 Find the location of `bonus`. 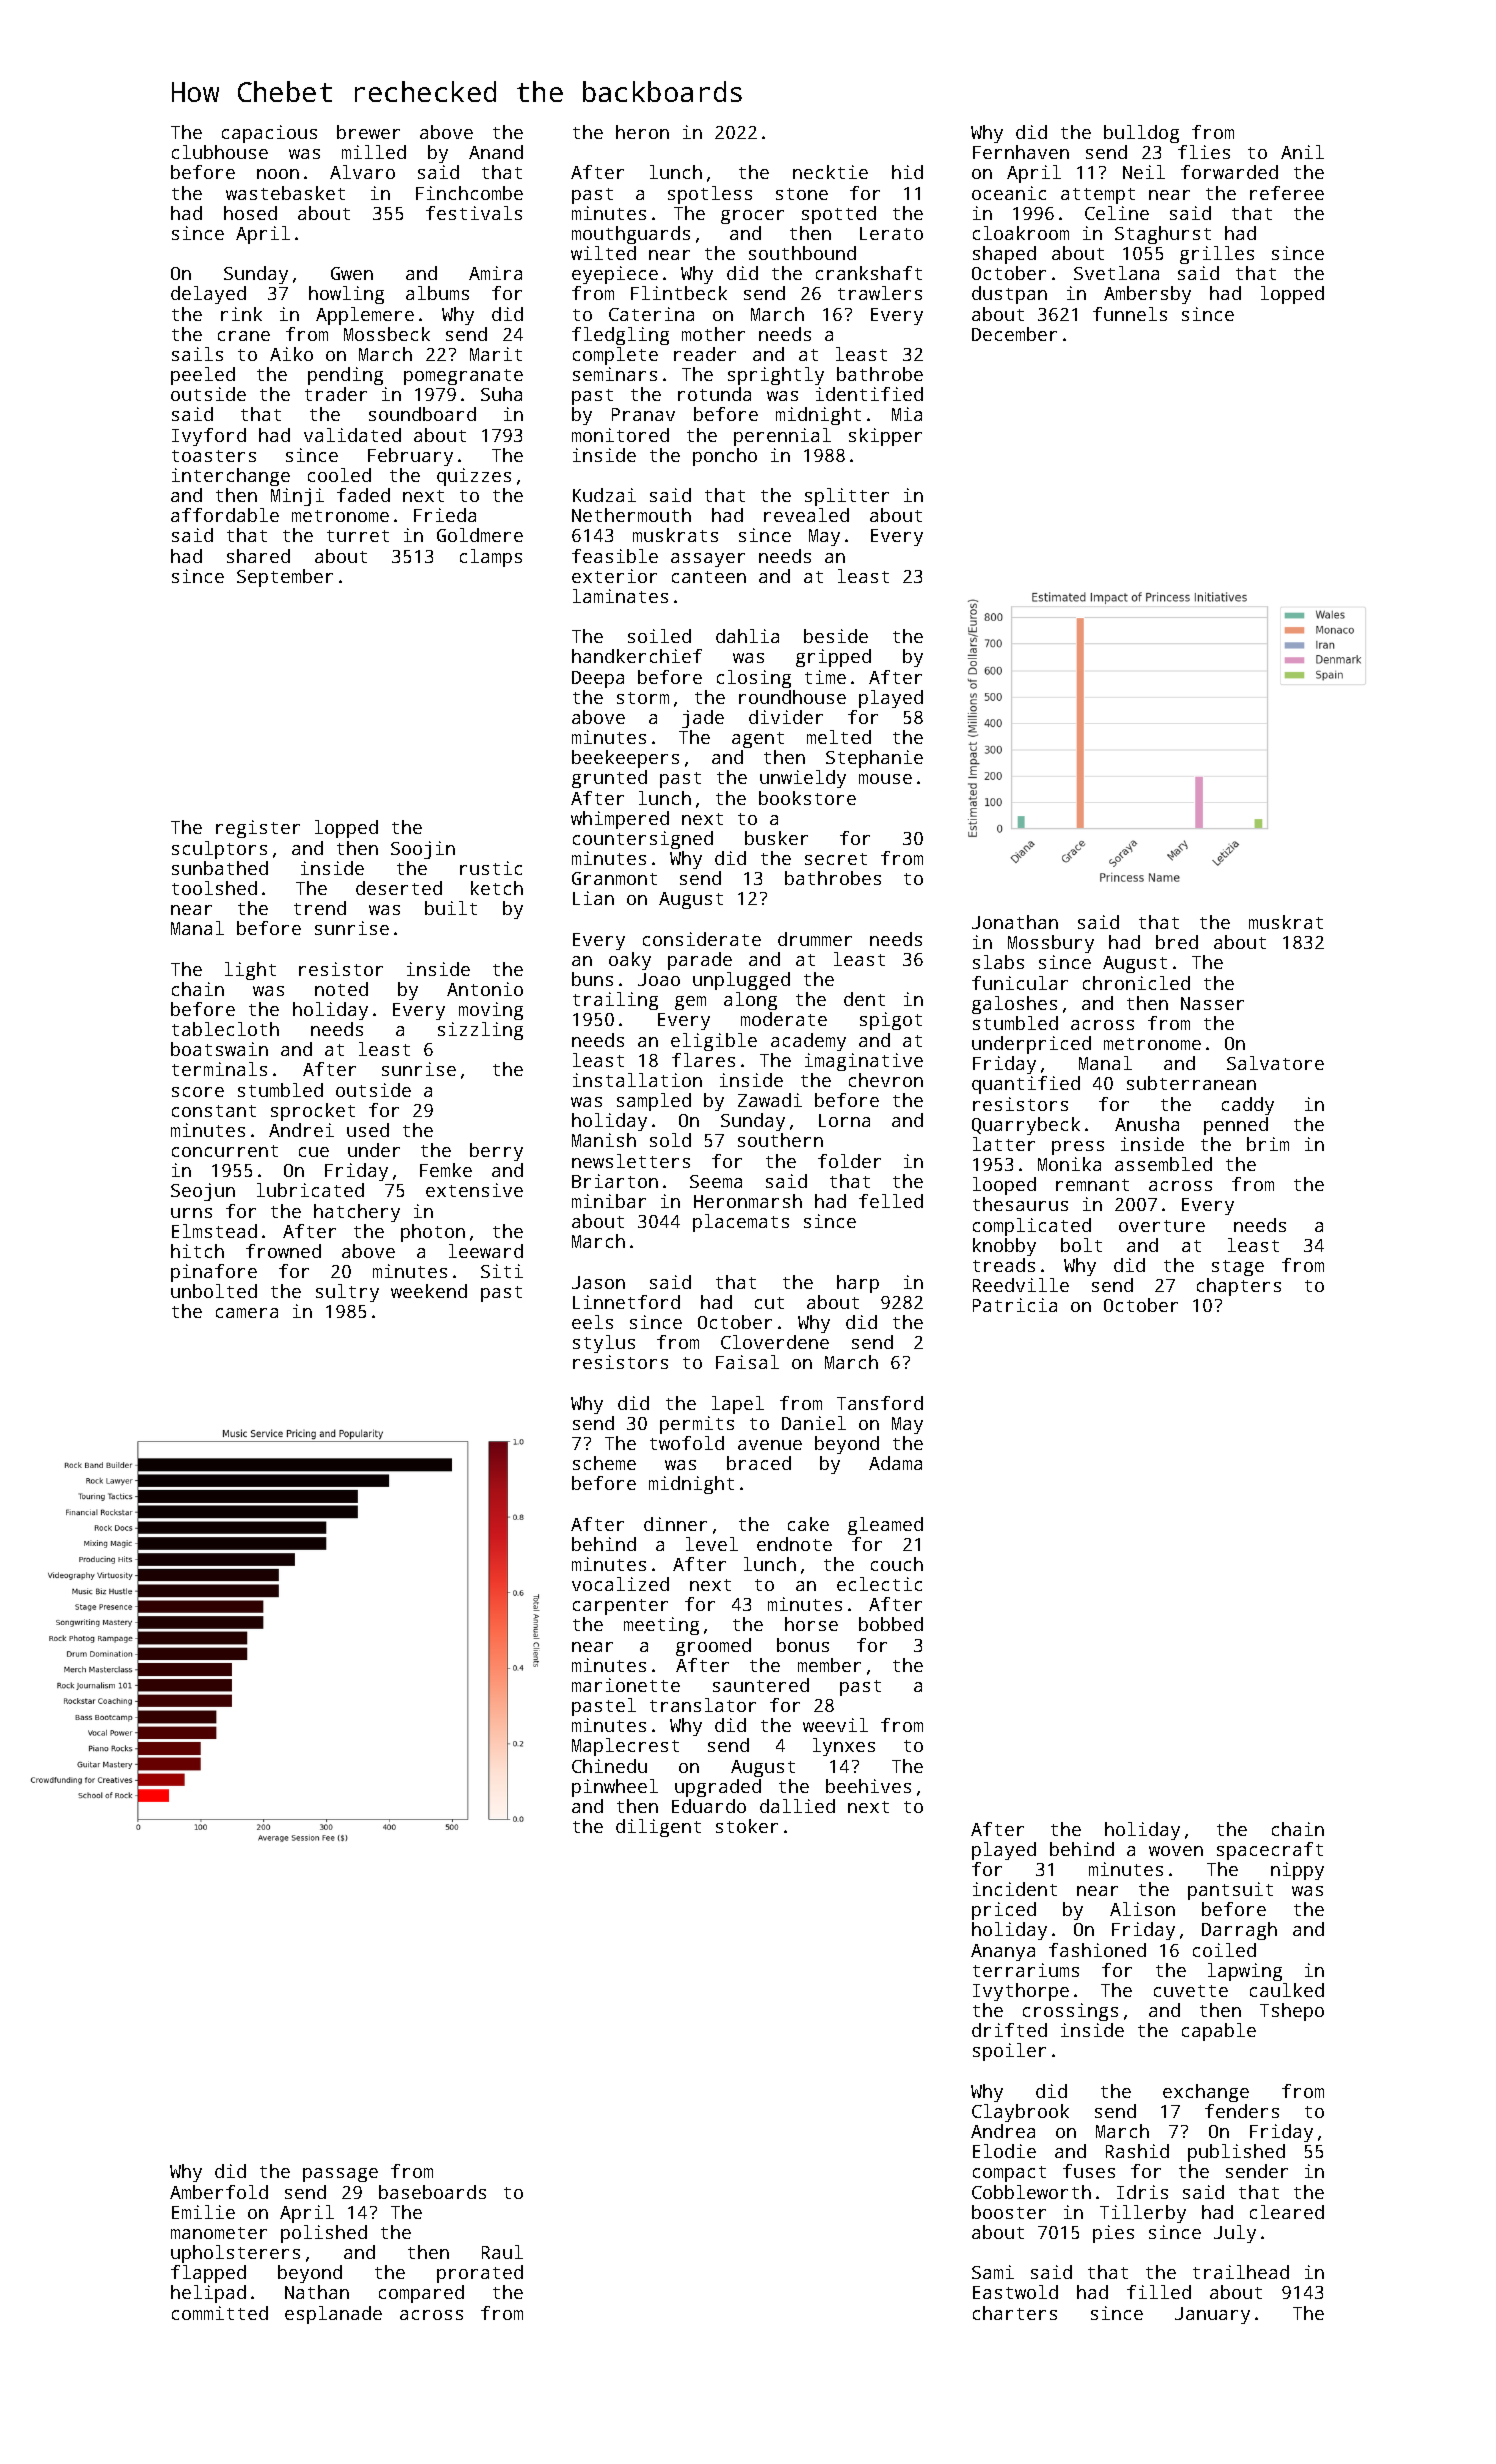

bonus is located at coordinates (803, 1645).
